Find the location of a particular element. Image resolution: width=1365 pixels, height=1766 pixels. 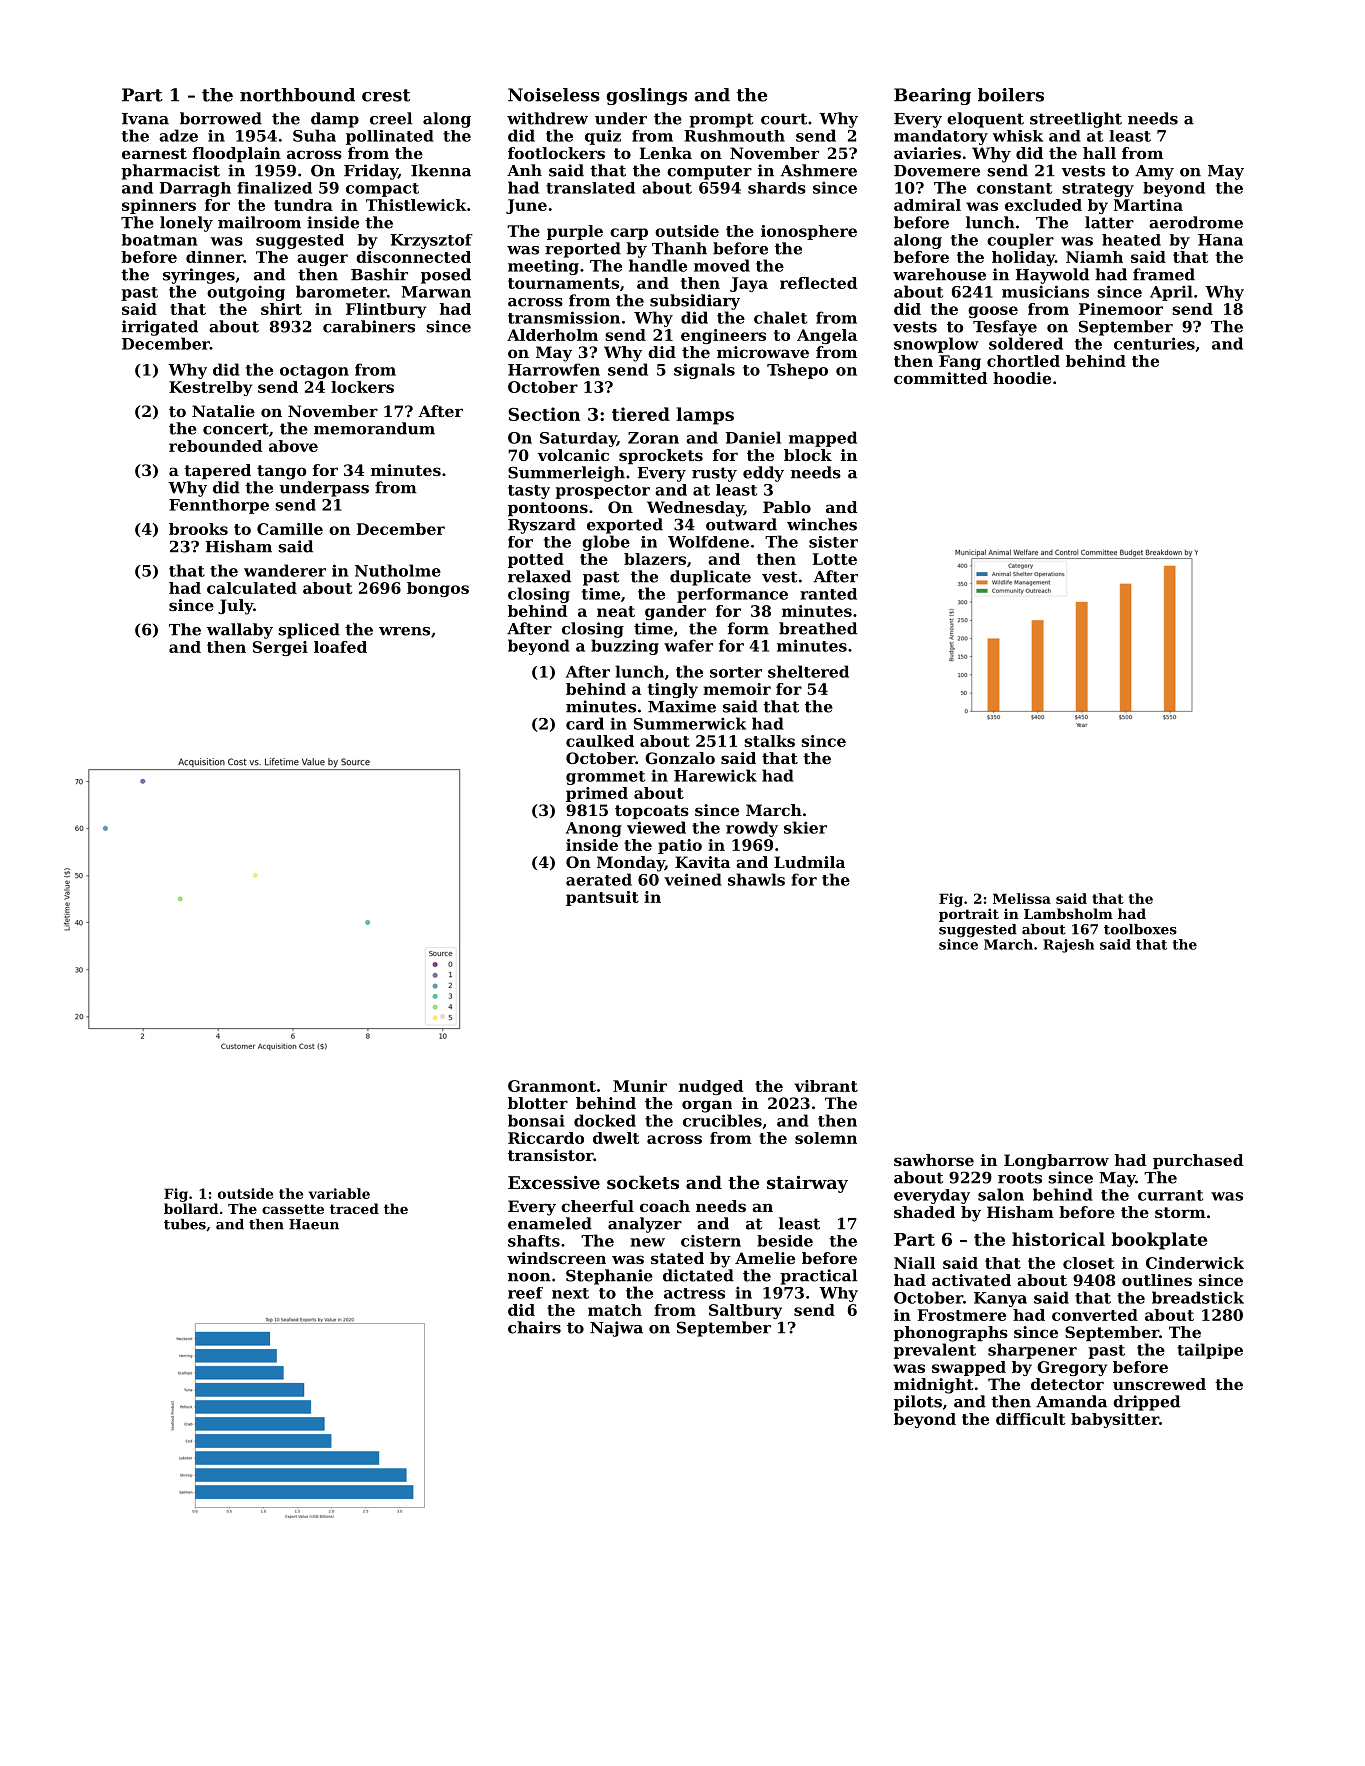

chairs is located at coordinates (534, 1327).
